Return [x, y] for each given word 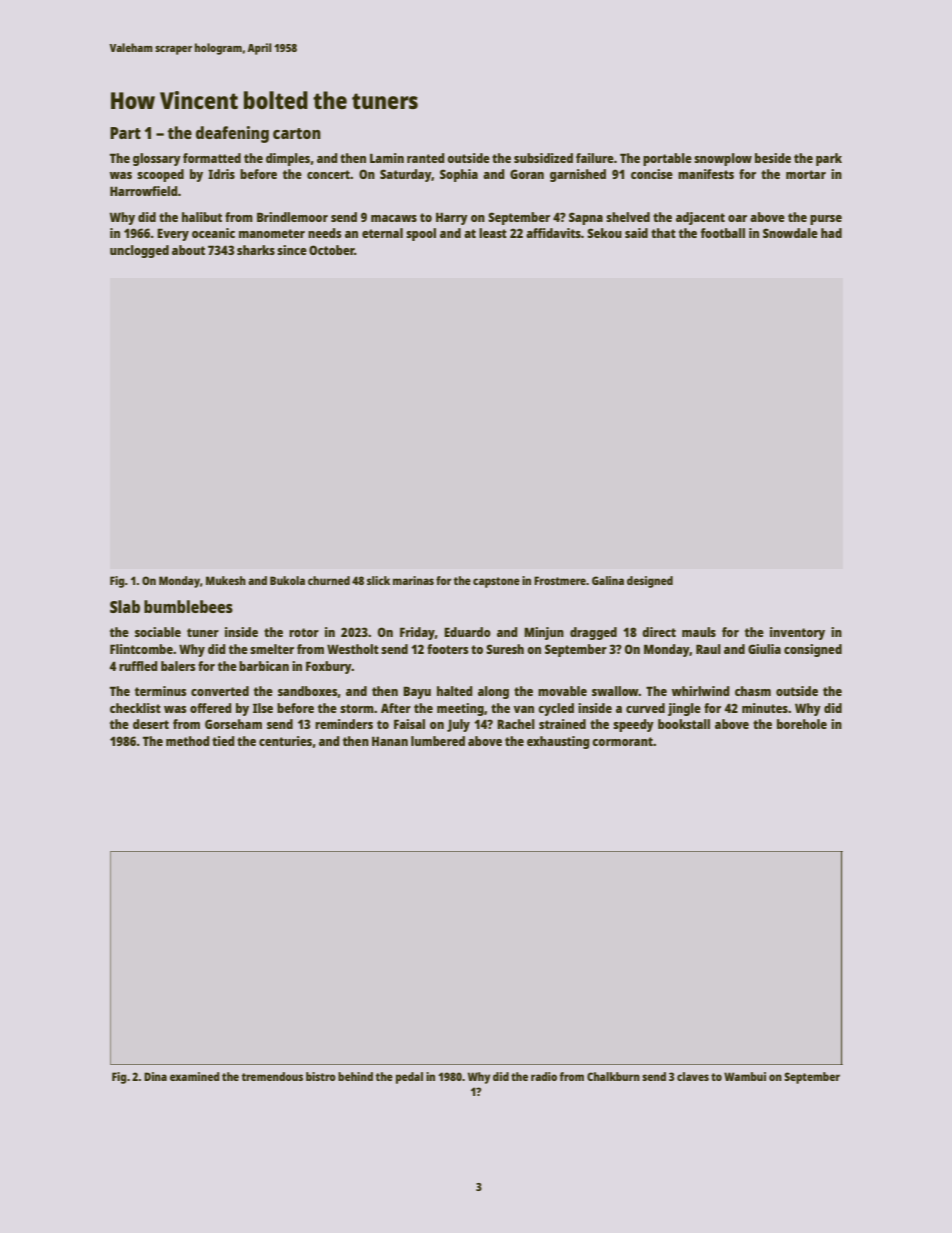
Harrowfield [144, 191]
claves [693, 1076]
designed [650, 582]
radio [544, 1076]
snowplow [723, 159]
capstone [496, 582]
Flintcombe [141, 649]
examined [195, 1076]
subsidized [543, 158]
